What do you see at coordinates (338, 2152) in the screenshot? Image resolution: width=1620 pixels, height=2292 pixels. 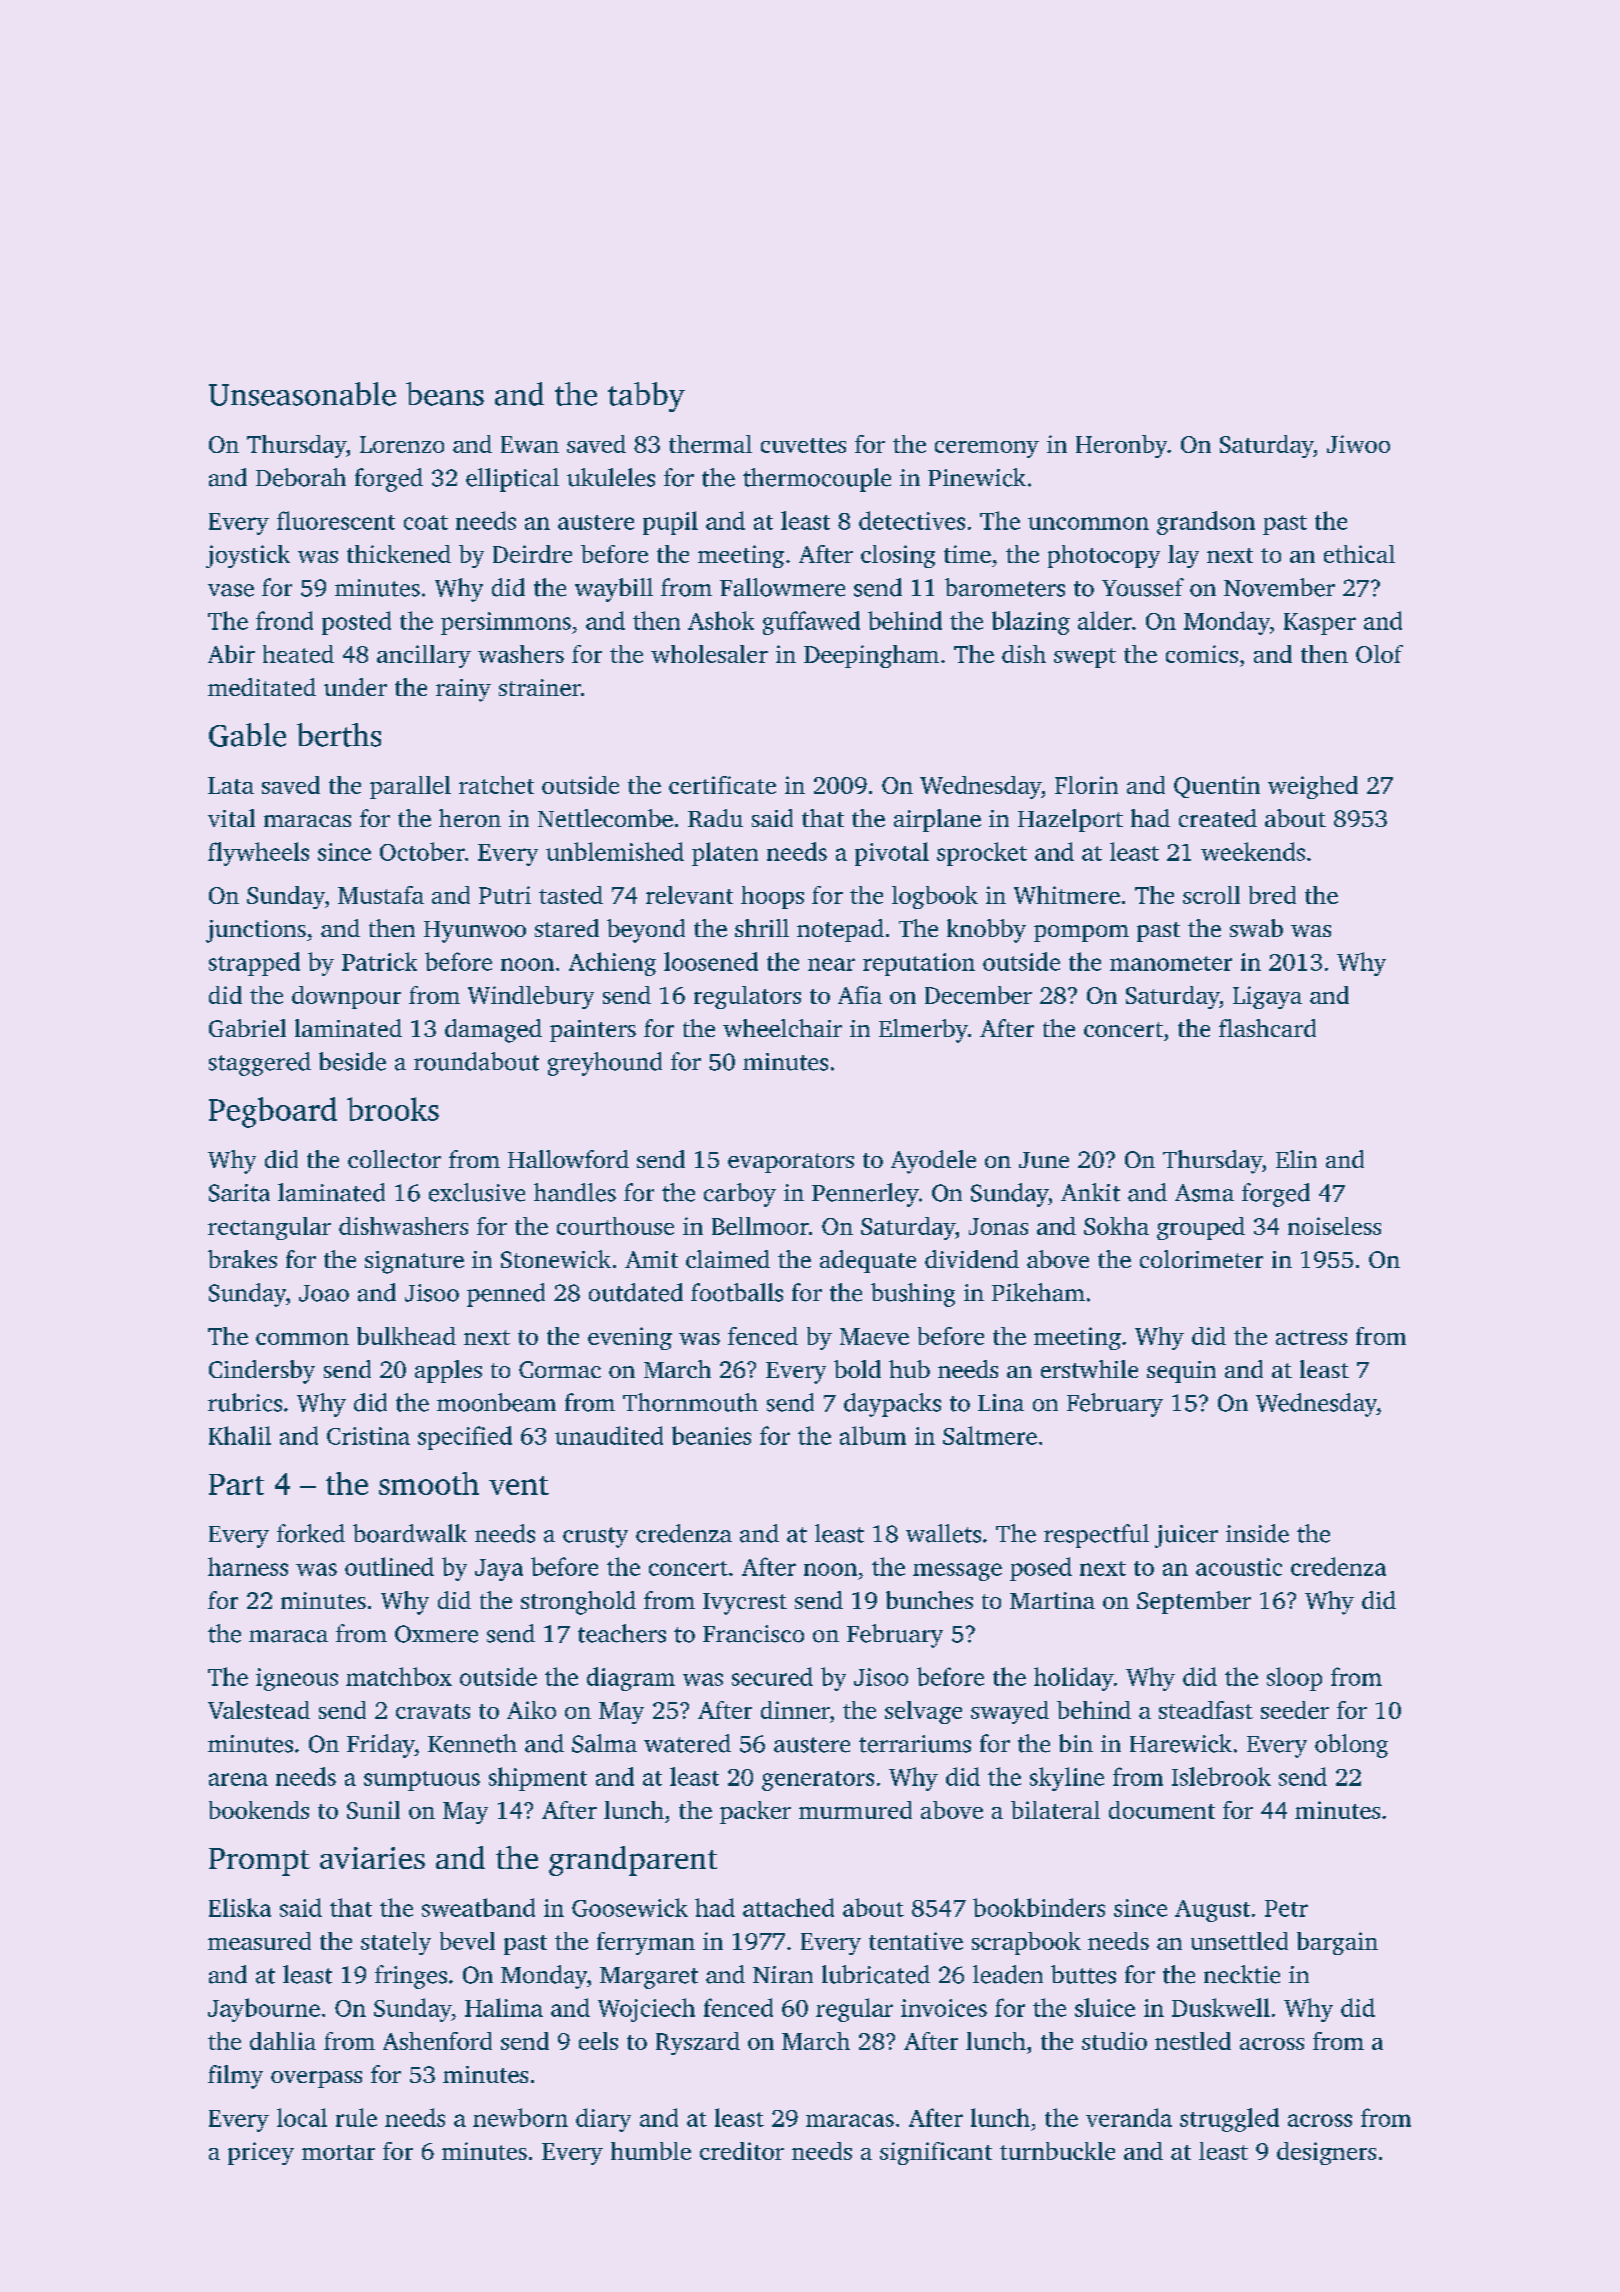 I see `mortar` at bounding box center [338, 2152].
